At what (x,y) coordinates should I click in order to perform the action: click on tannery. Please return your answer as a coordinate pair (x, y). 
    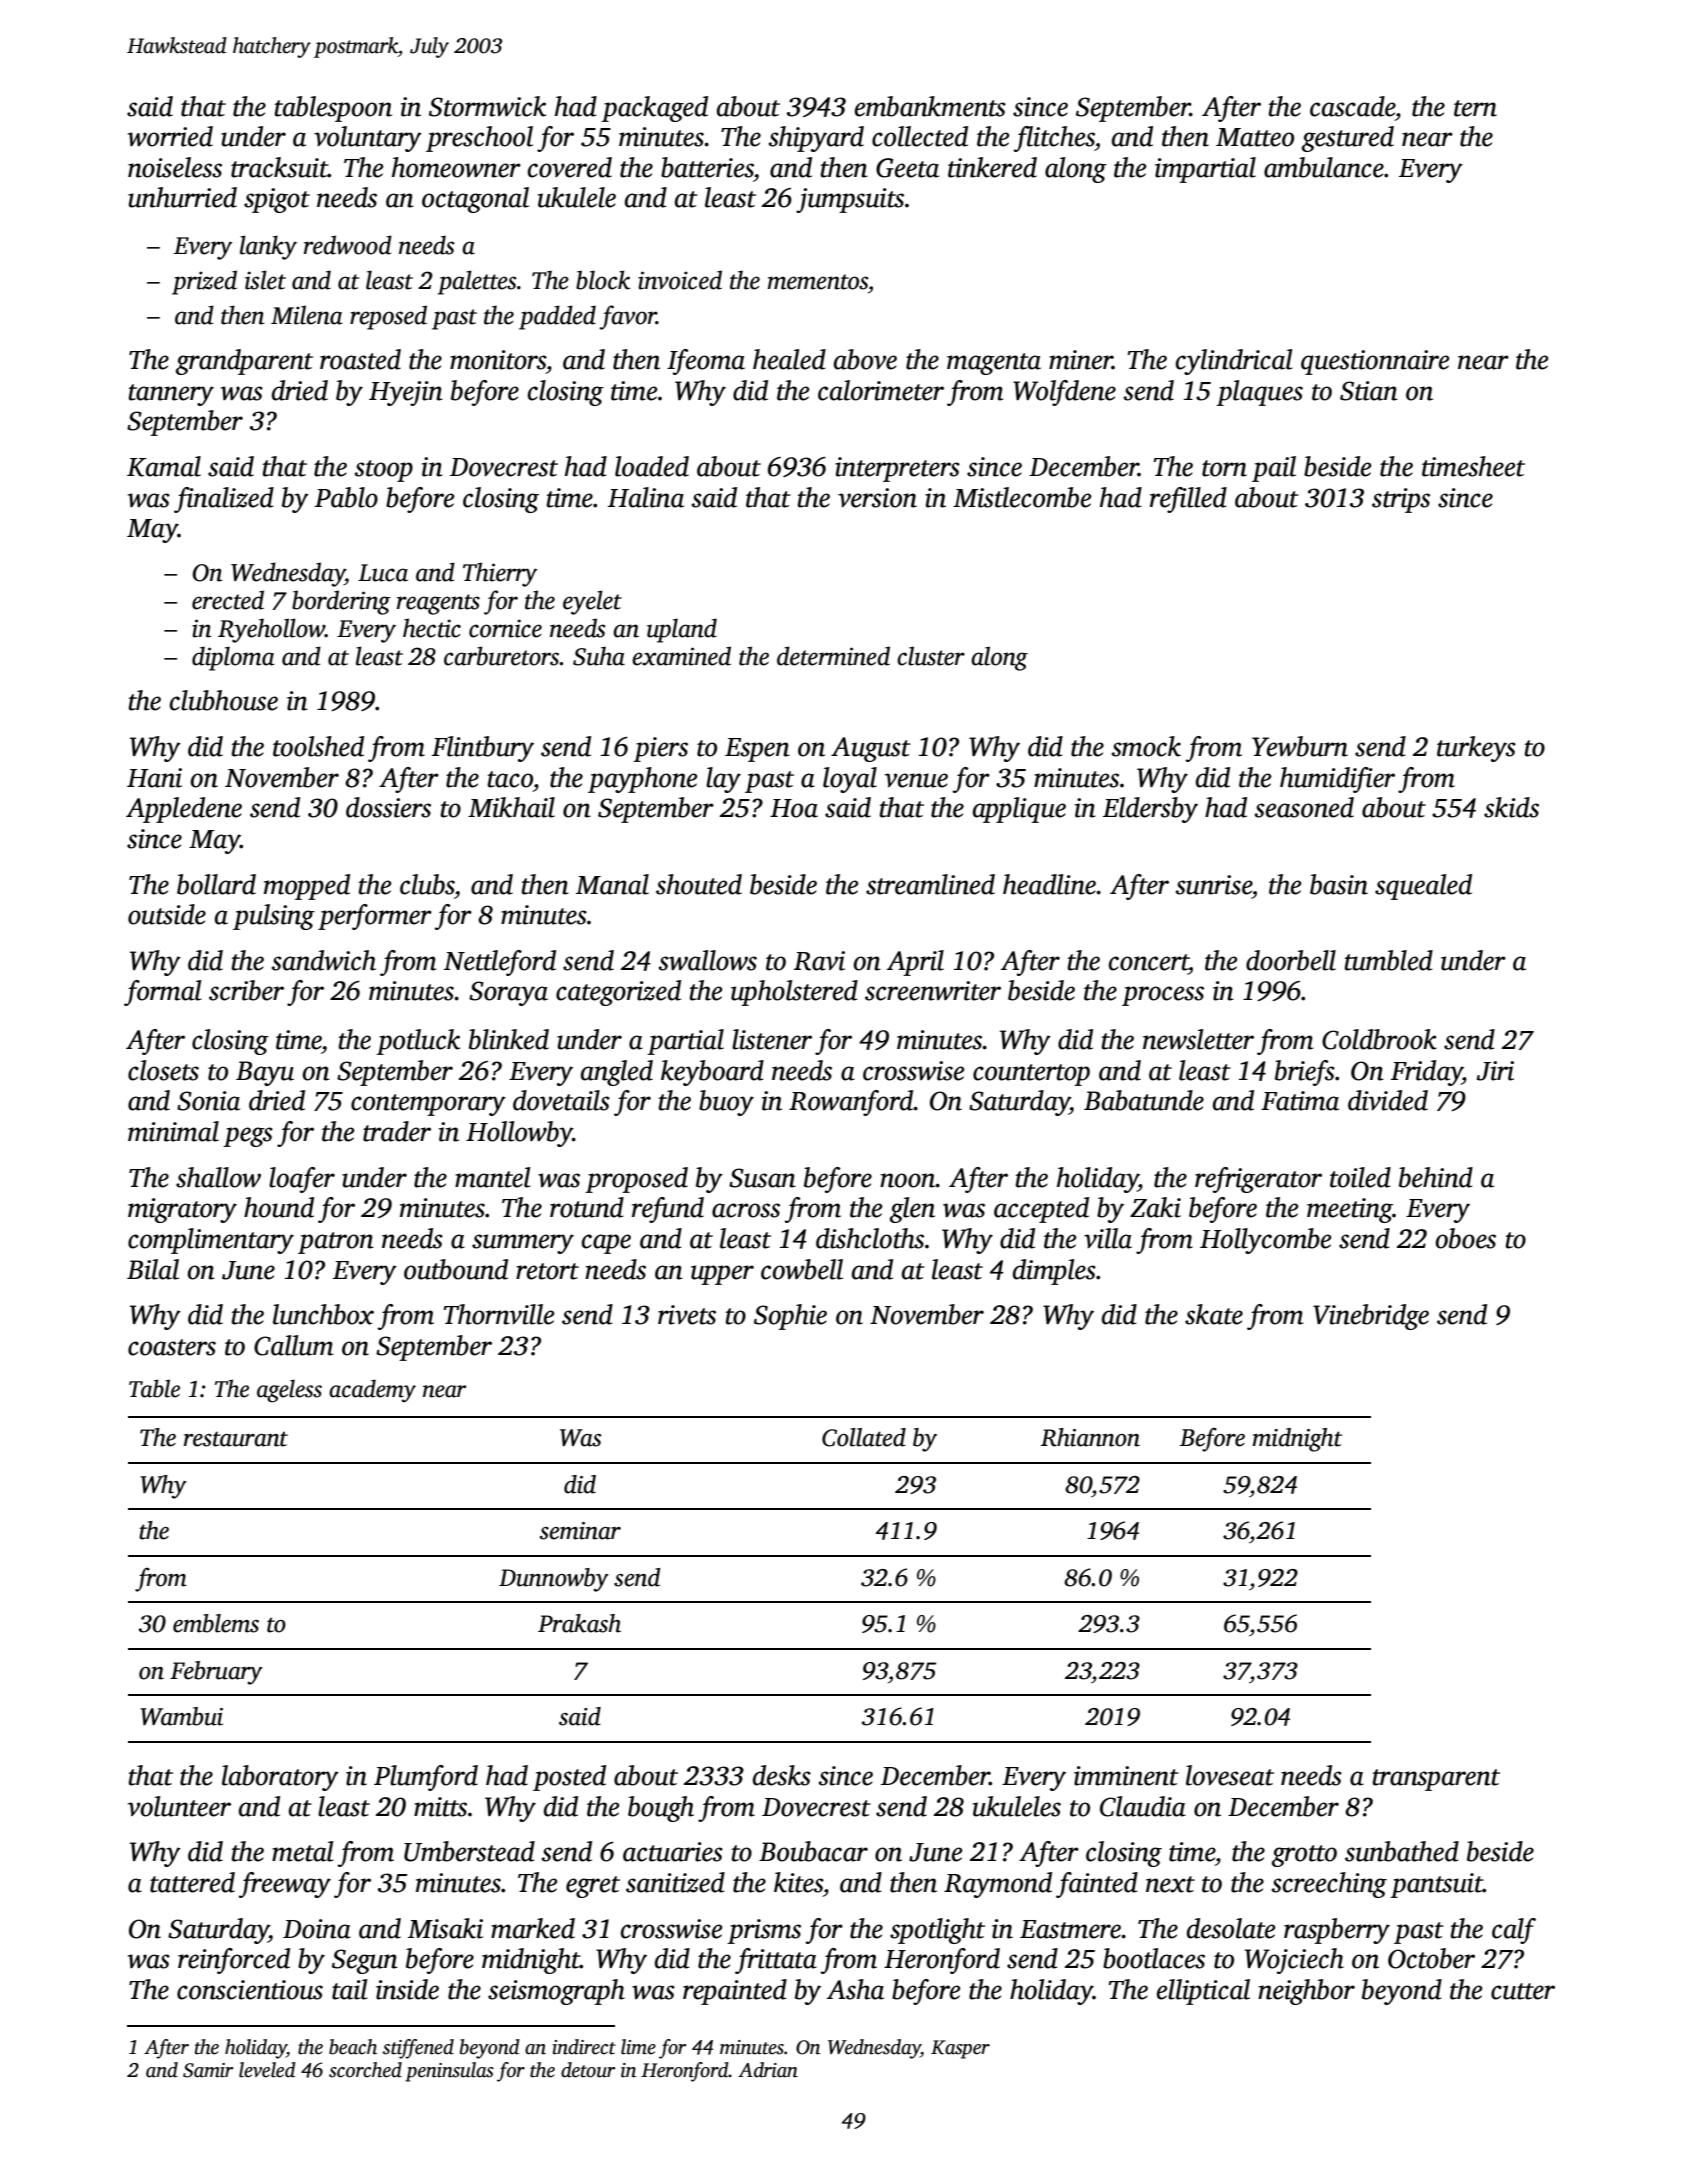
    Looking at the image, I should click on (171, 395).
